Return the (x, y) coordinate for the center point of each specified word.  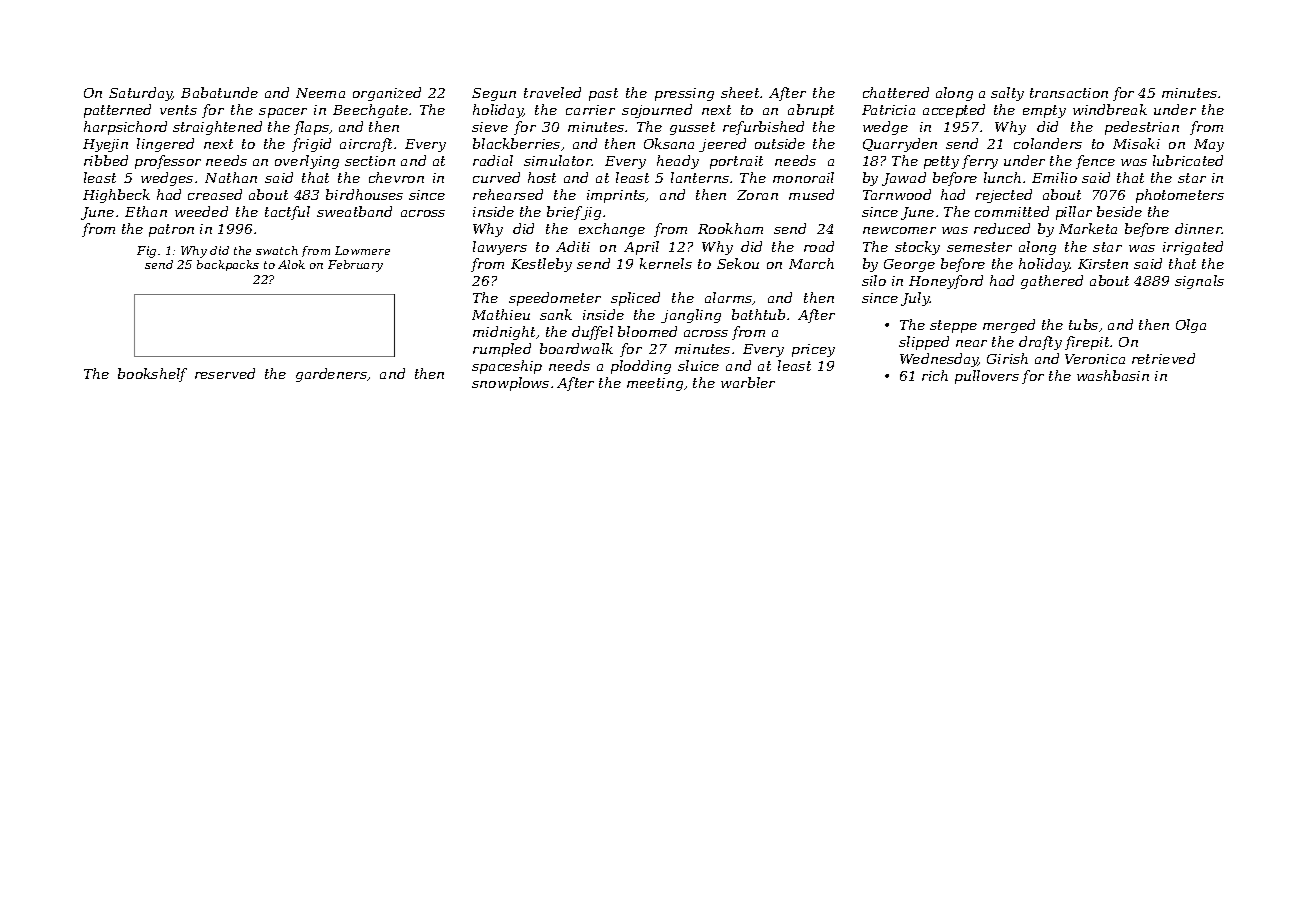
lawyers (500, 248)
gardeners (331, 375)
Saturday (141, 94)
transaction (1069, 93)
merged (1009, 326)
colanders (1048, 143)
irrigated (1193, 248)
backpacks (228, 265)
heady (678, 162)
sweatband (354, 211)
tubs (1083, 324)
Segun (494, 94)
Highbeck (116, 196)
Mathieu (501, 314)
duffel (592, 333)
